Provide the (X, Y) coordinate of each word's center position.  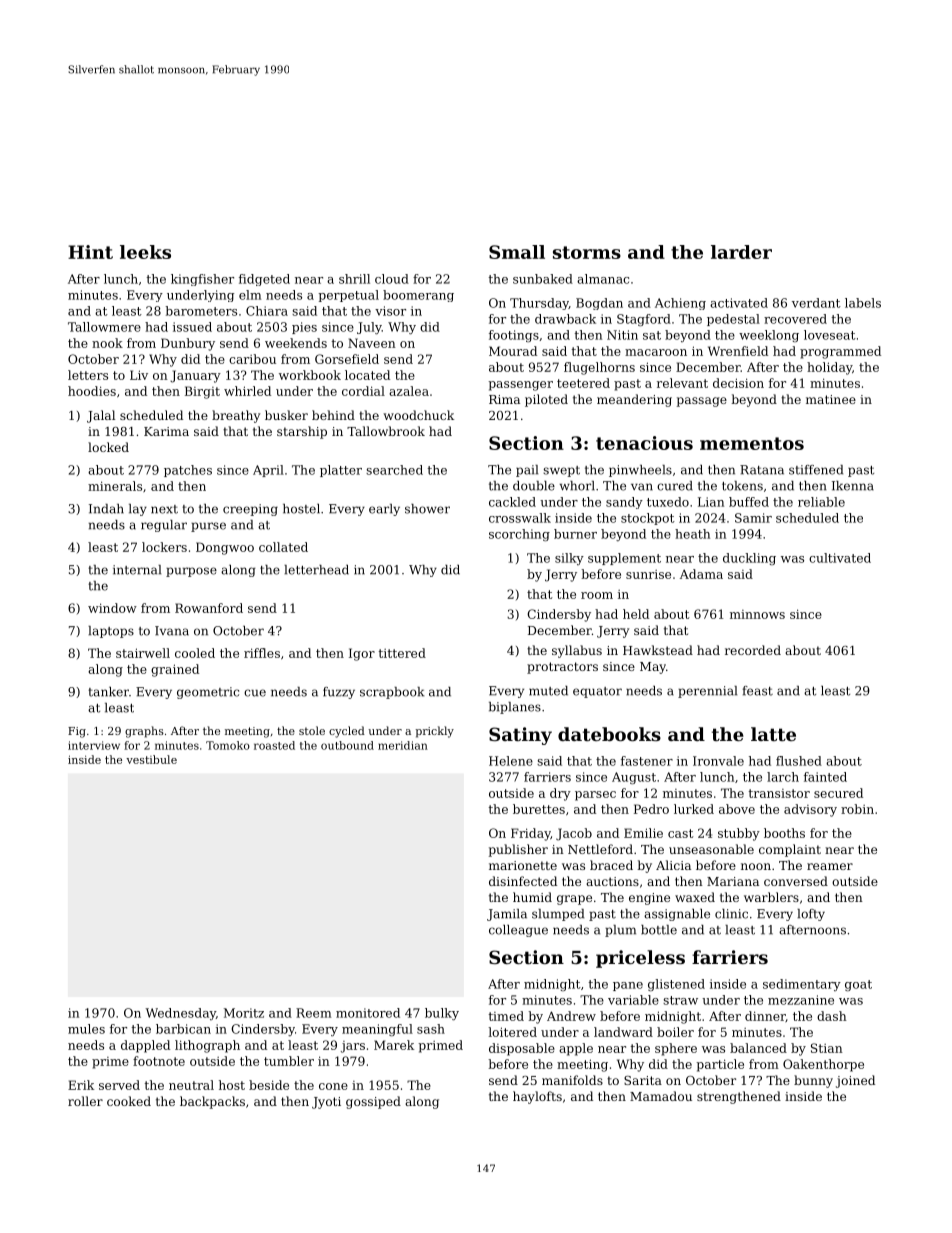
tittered (402, 653)
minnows (757, 614)
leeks (145, 252)
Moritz (244, 1013)
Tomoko (228, 745)
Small (517, 252)
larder (741, 252)
